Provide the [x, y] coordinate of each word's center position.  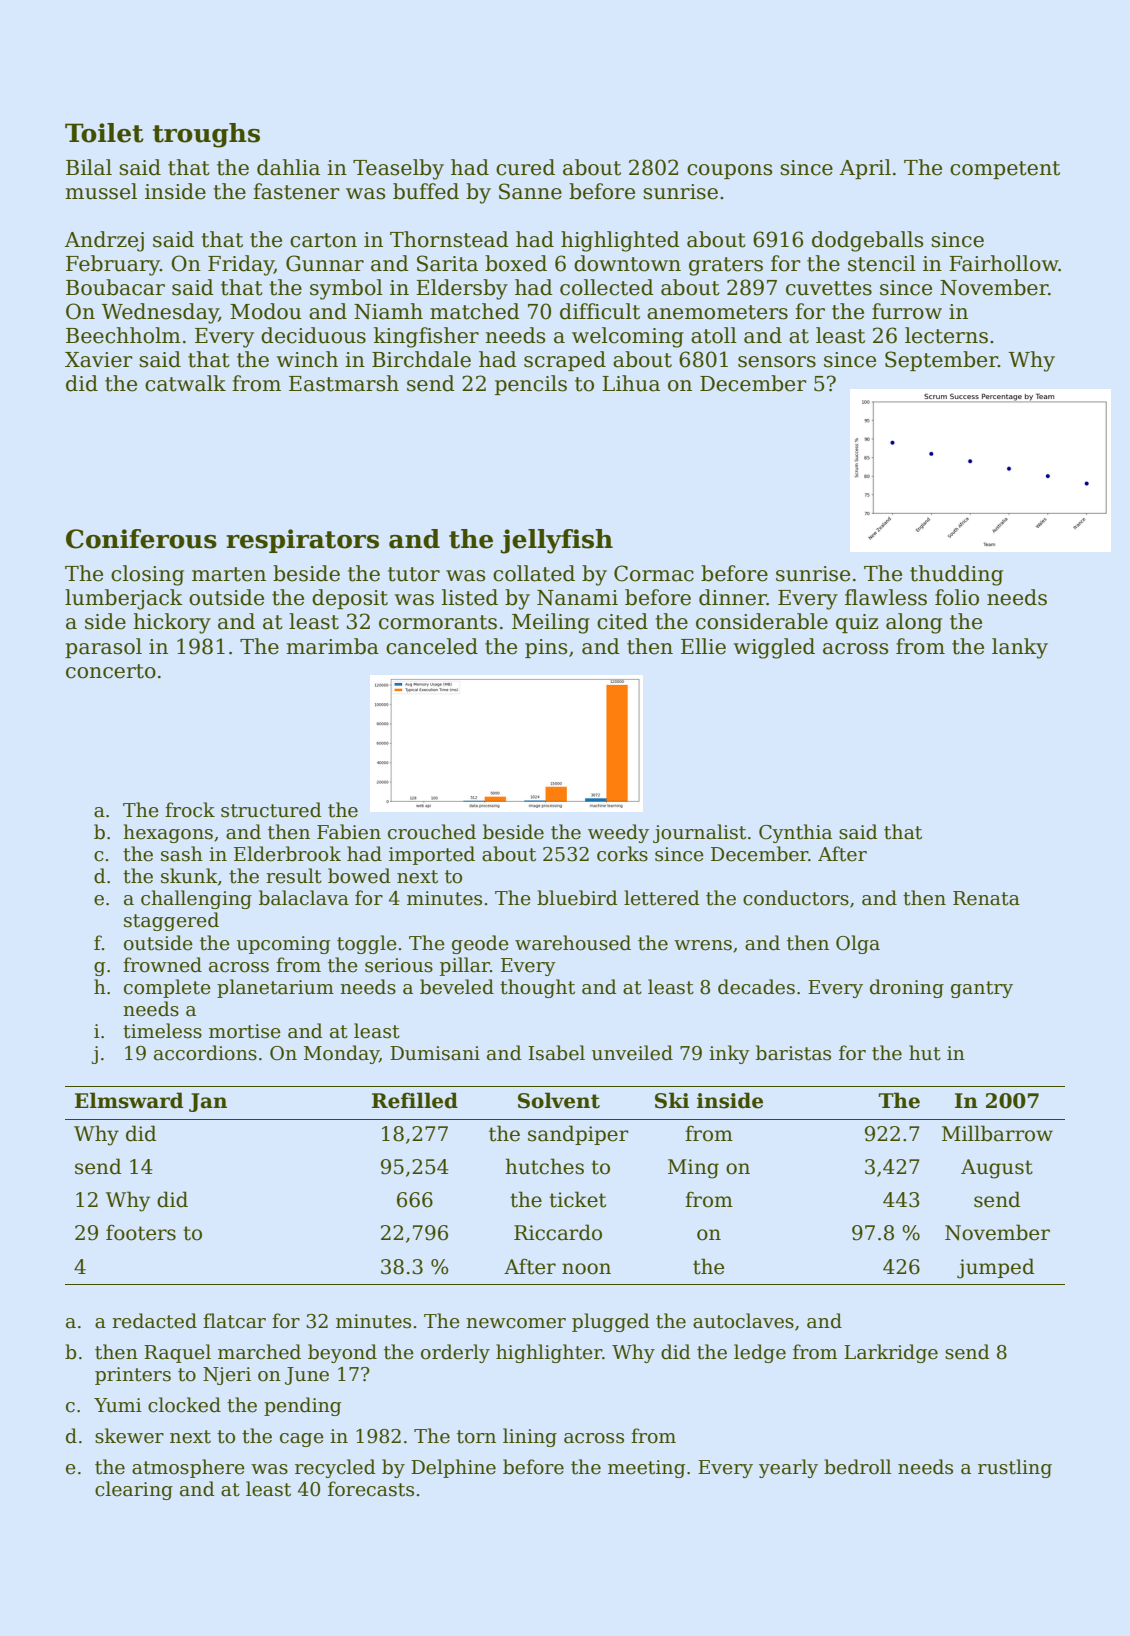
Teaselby [398, 169]
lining [530, 1437]
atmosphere [188, 1468]
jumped [996, 1268]
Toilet [104, 133]
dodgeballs [867, 241]
